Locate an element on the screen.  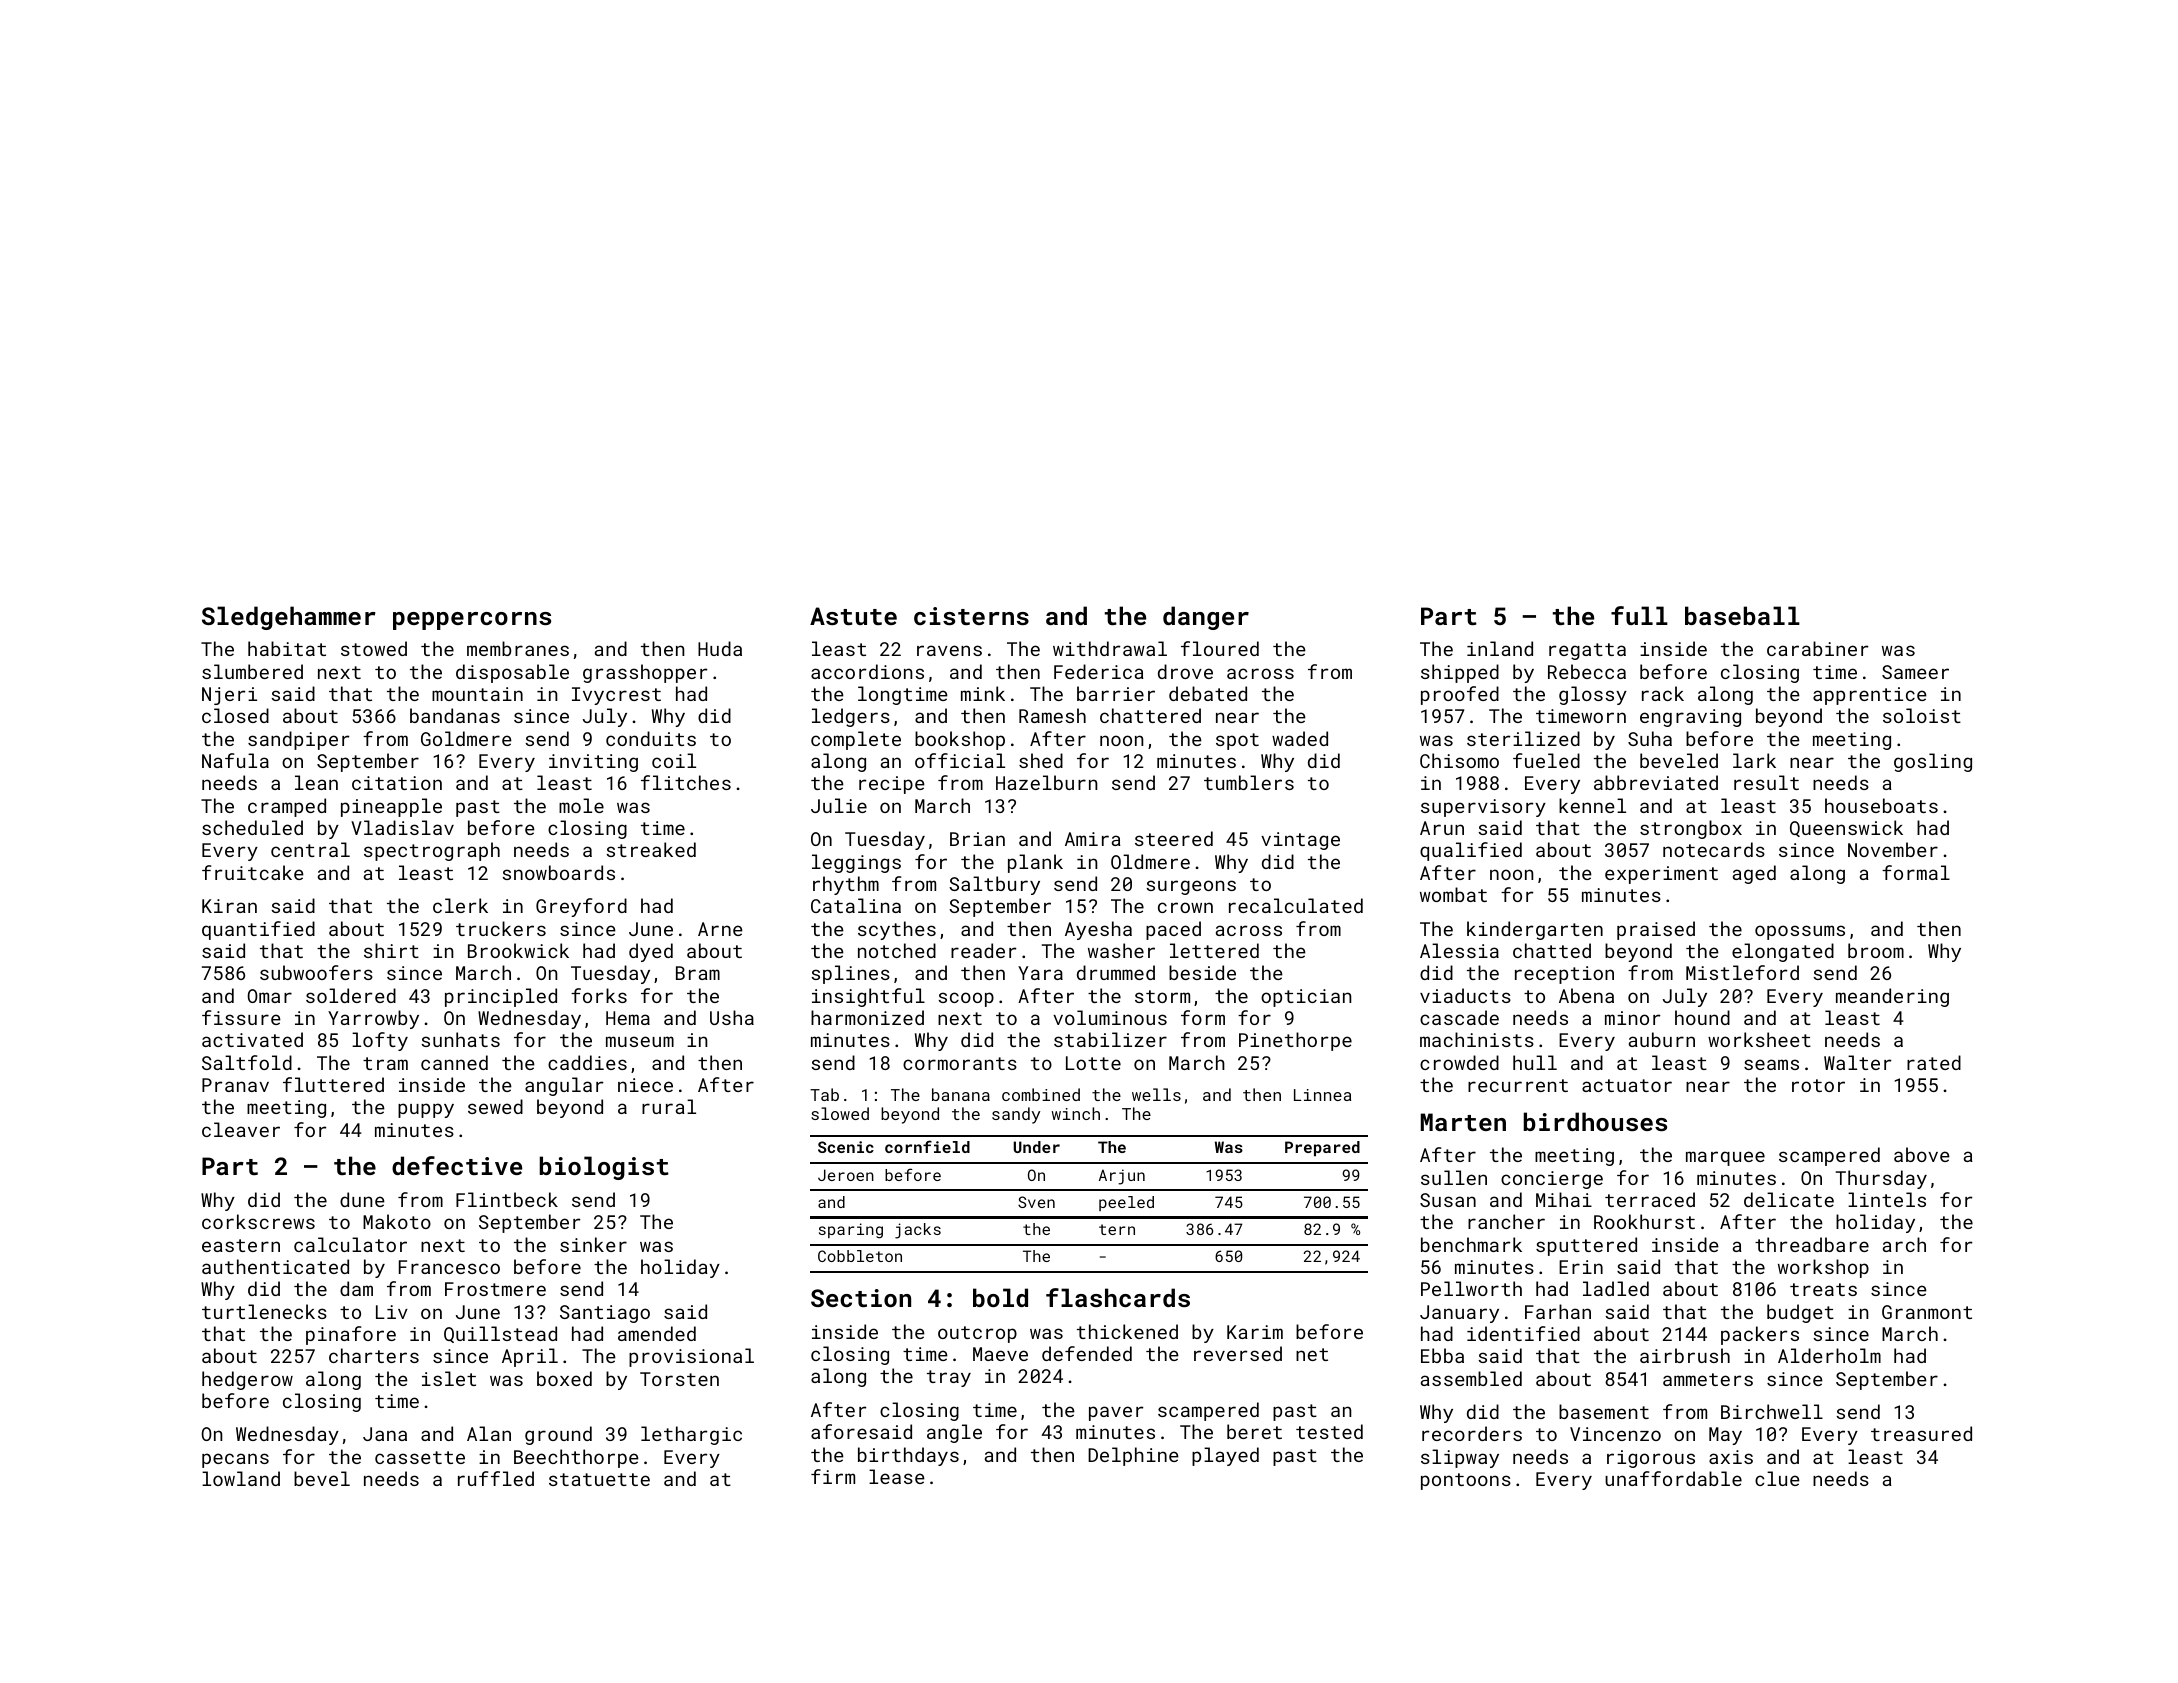
reversed is located at coordinates (1238, 1353).
